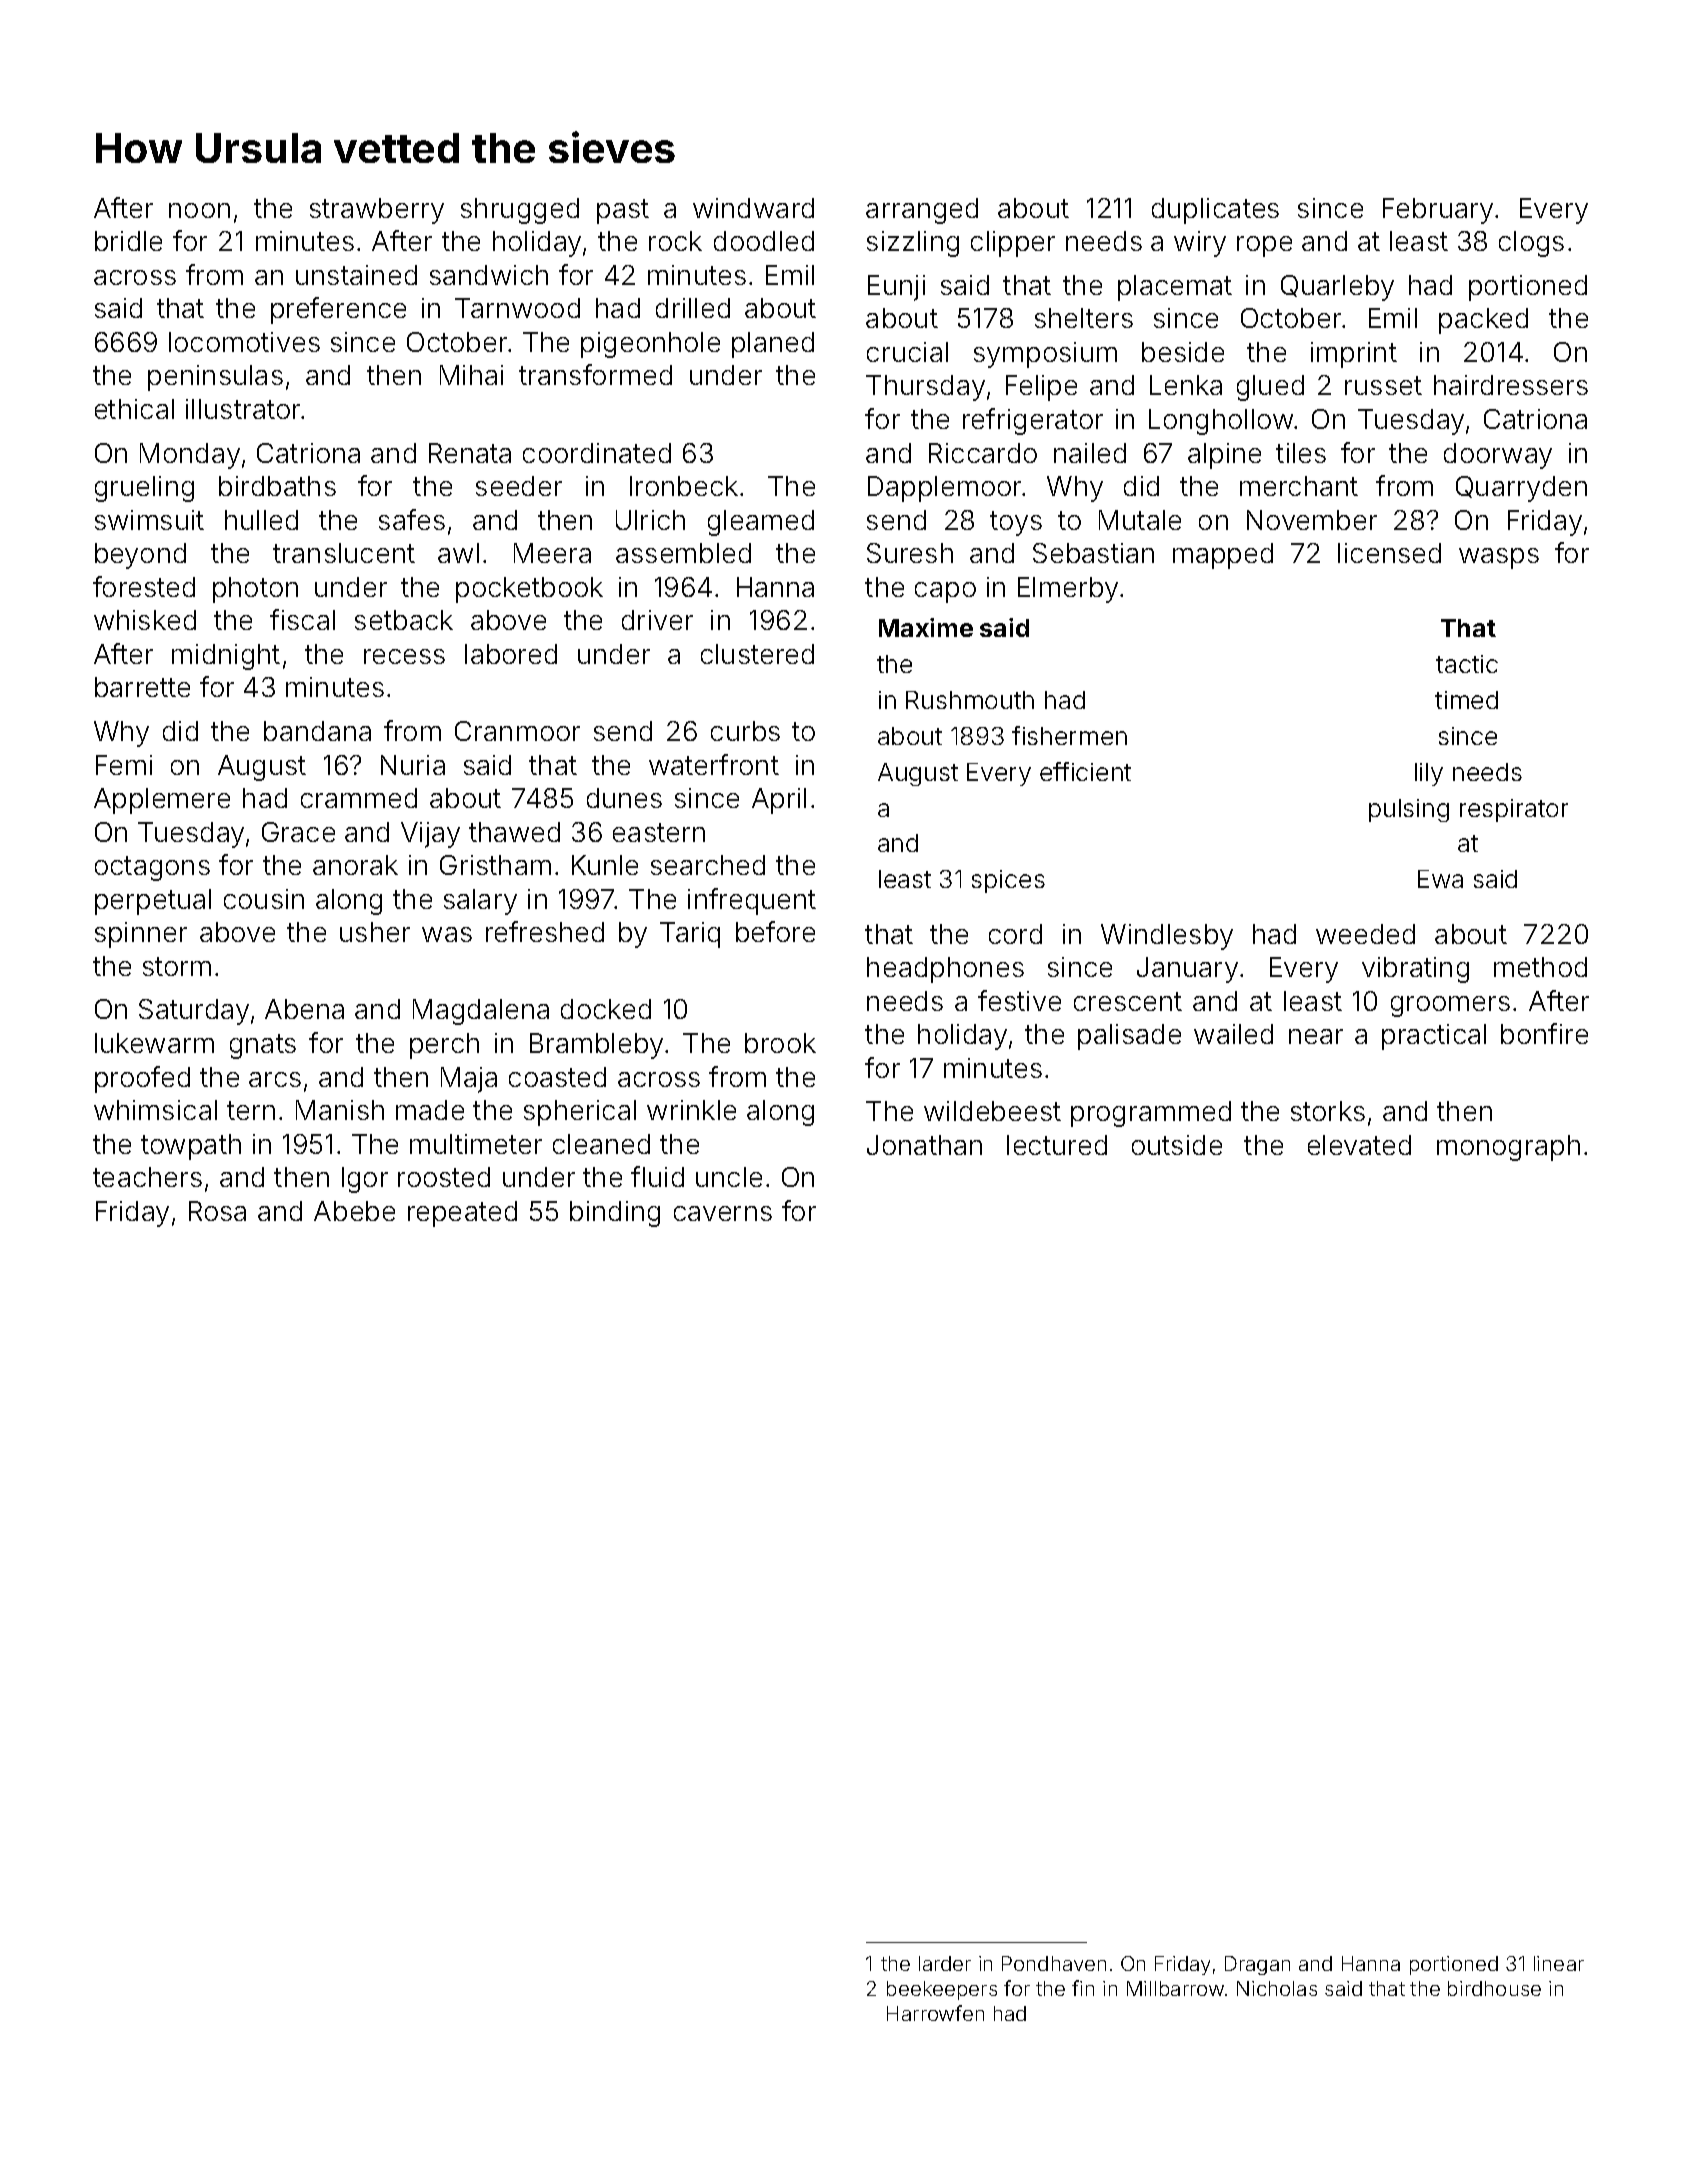 This page has width=1683, height=2178. What do you see at coordinates (217, 1211) in the page?
I see `Rosa` at bounding box center [217, 1211].
